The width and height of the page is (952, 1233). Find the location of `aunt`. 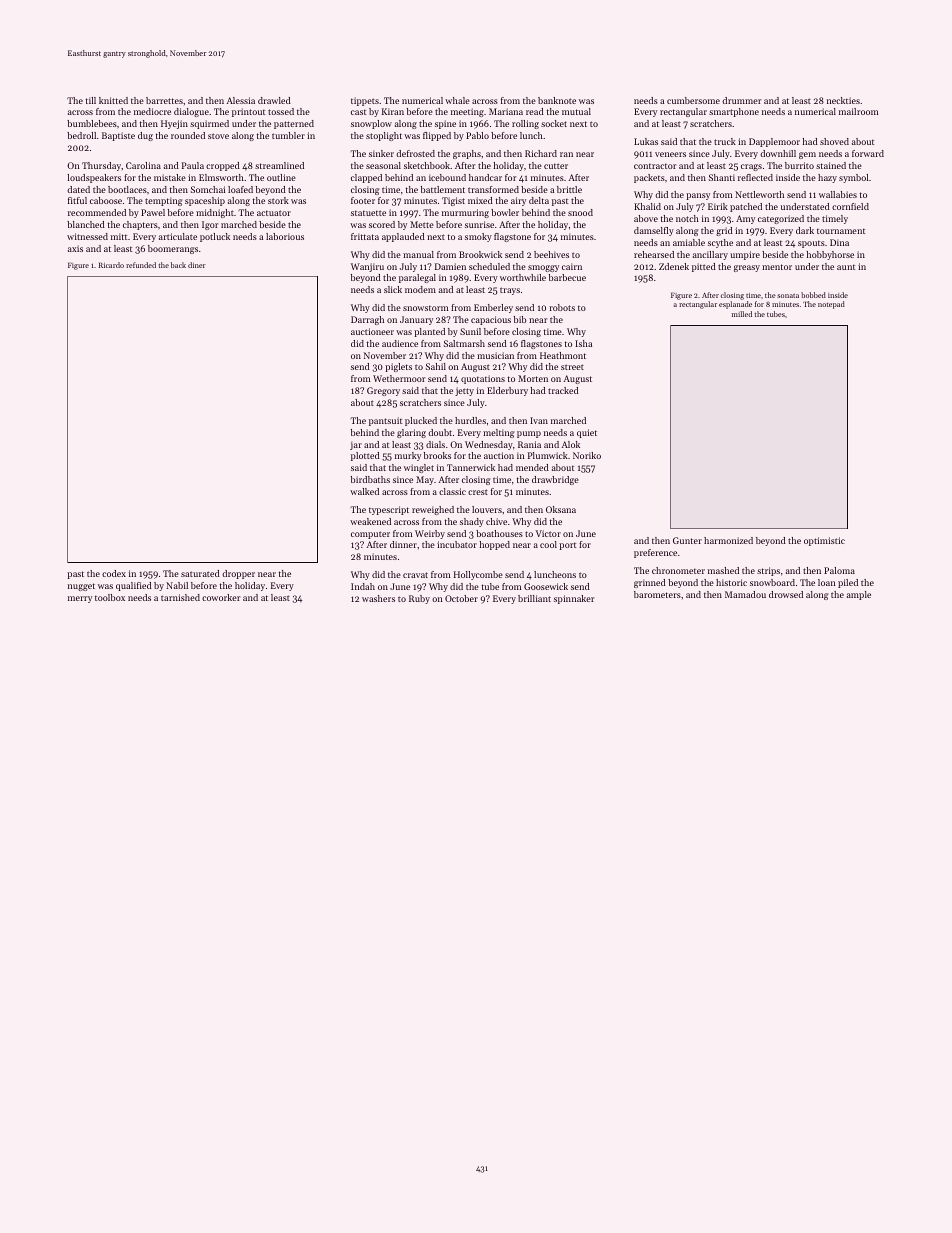

aunt is located at coordinates (846, 267).
